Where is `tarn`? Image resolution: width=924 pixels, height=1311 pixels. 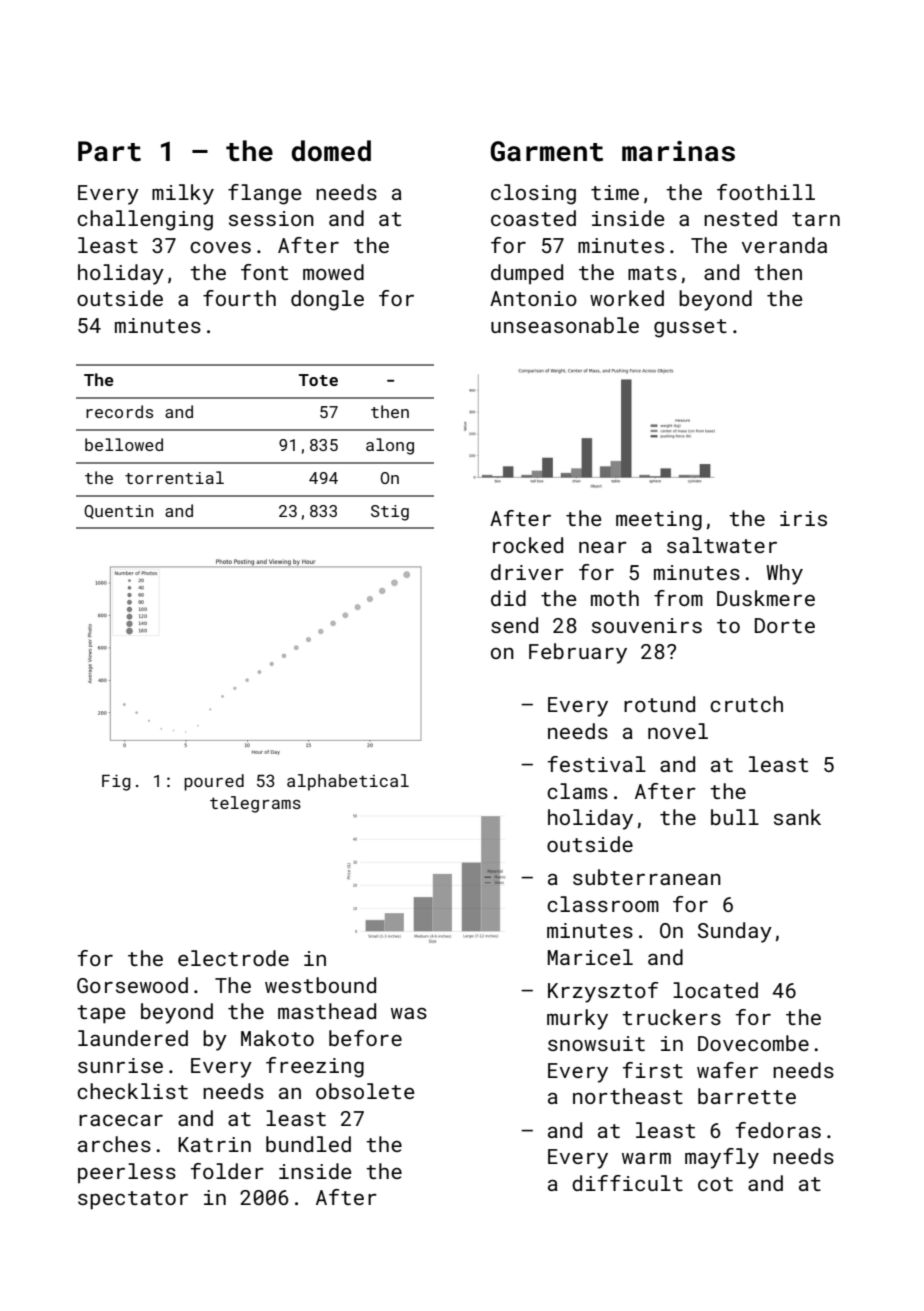
tarn is located at coordinates (816, 219).
